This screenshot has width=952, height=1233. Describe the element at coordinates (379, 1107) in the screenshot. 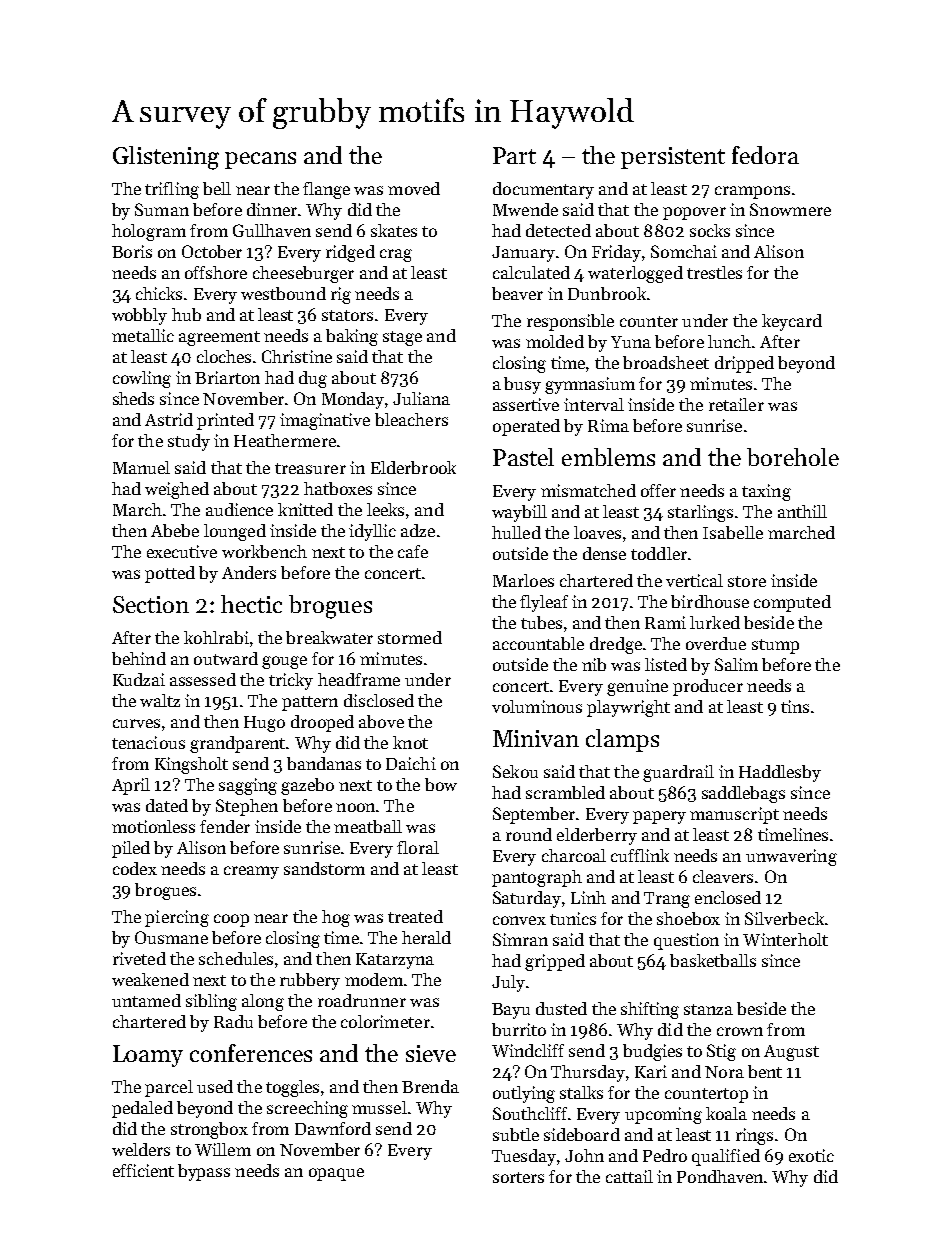

I see `mussel` at that location.
